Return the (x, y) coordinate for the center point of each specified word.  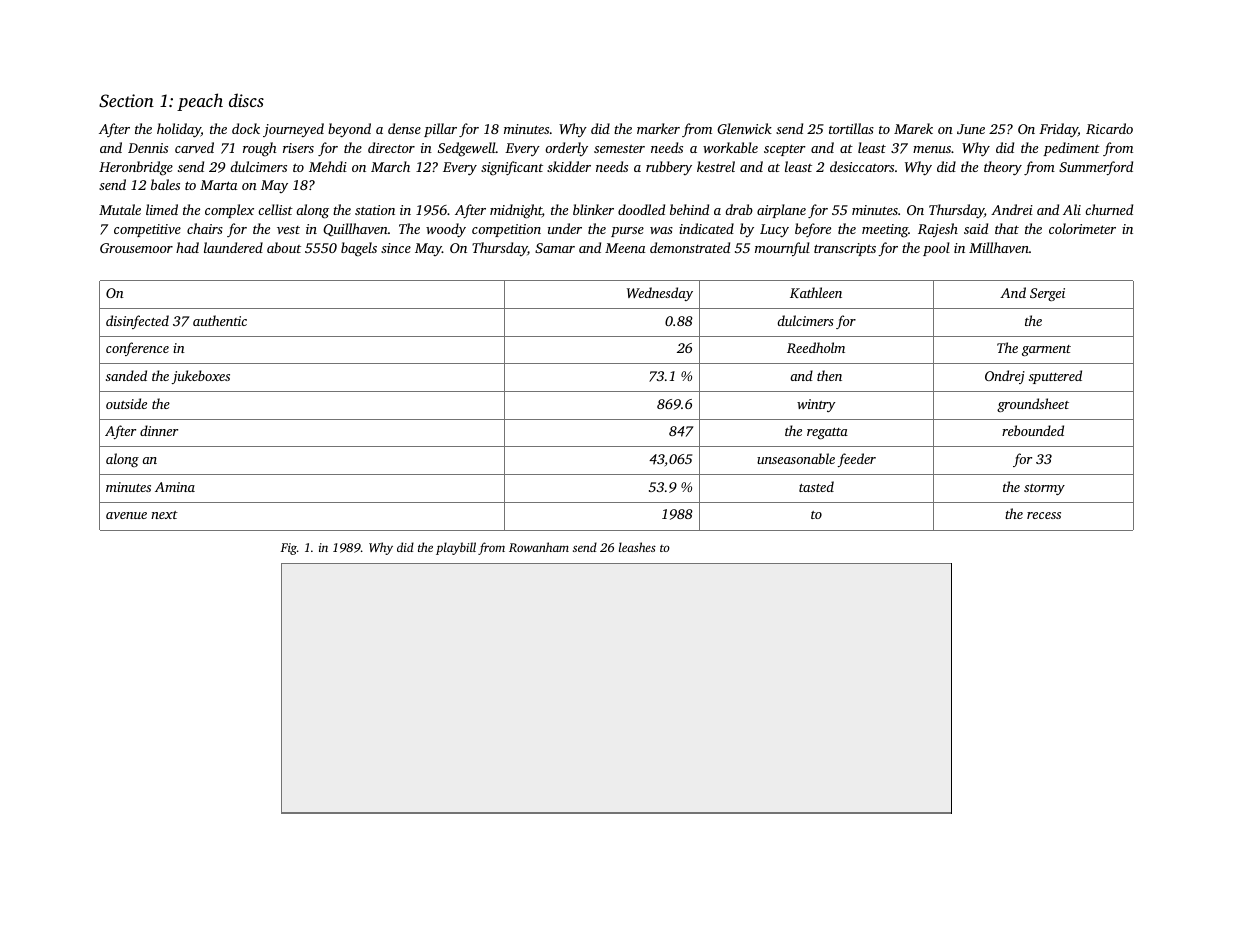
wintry (816, 405)
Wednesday (660, 294)
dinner (159, 430)
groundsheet (1033, 405)
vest (288, 230)
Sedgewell (467, 149)
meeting (885, 231)
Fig (289, 549)
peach (200, 102)
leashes (637, 547)
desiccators (862, 166)
